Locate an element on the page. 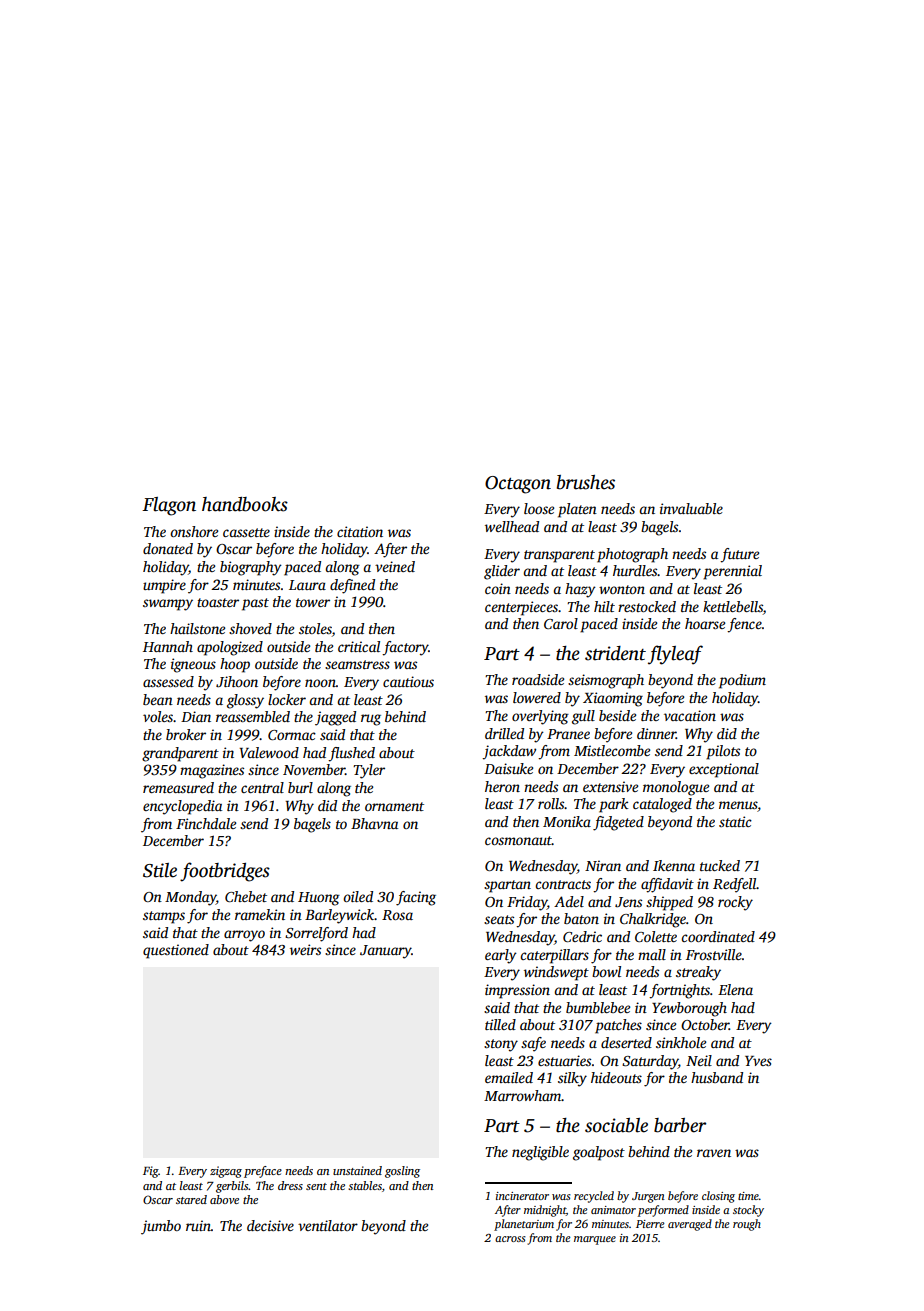 Image resolution: width=924 pixels, height=1311 pixels. preface is located at coordinates (263, 1172).
